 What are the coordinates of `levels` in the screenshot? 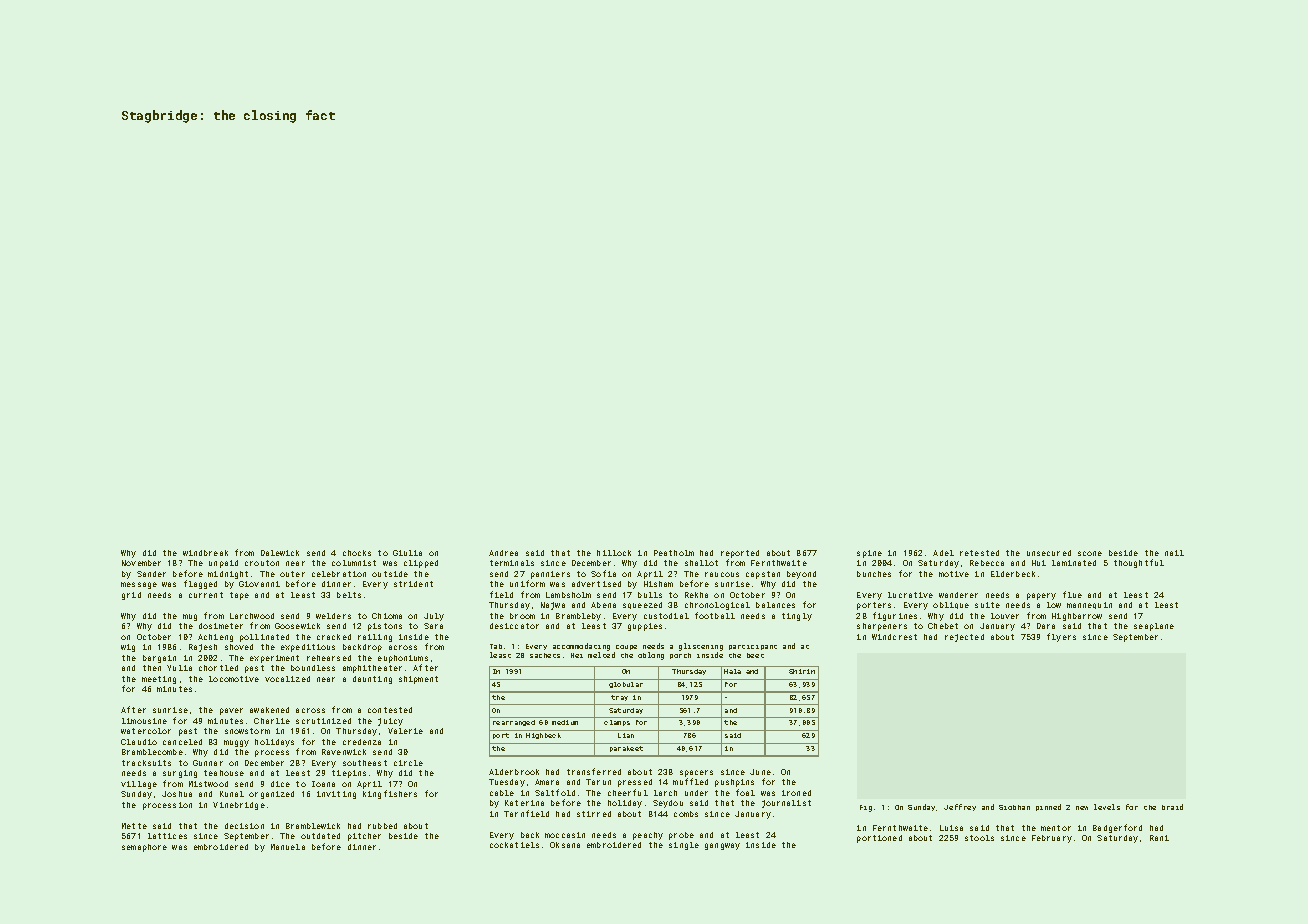 It's located at (1107, 807).
